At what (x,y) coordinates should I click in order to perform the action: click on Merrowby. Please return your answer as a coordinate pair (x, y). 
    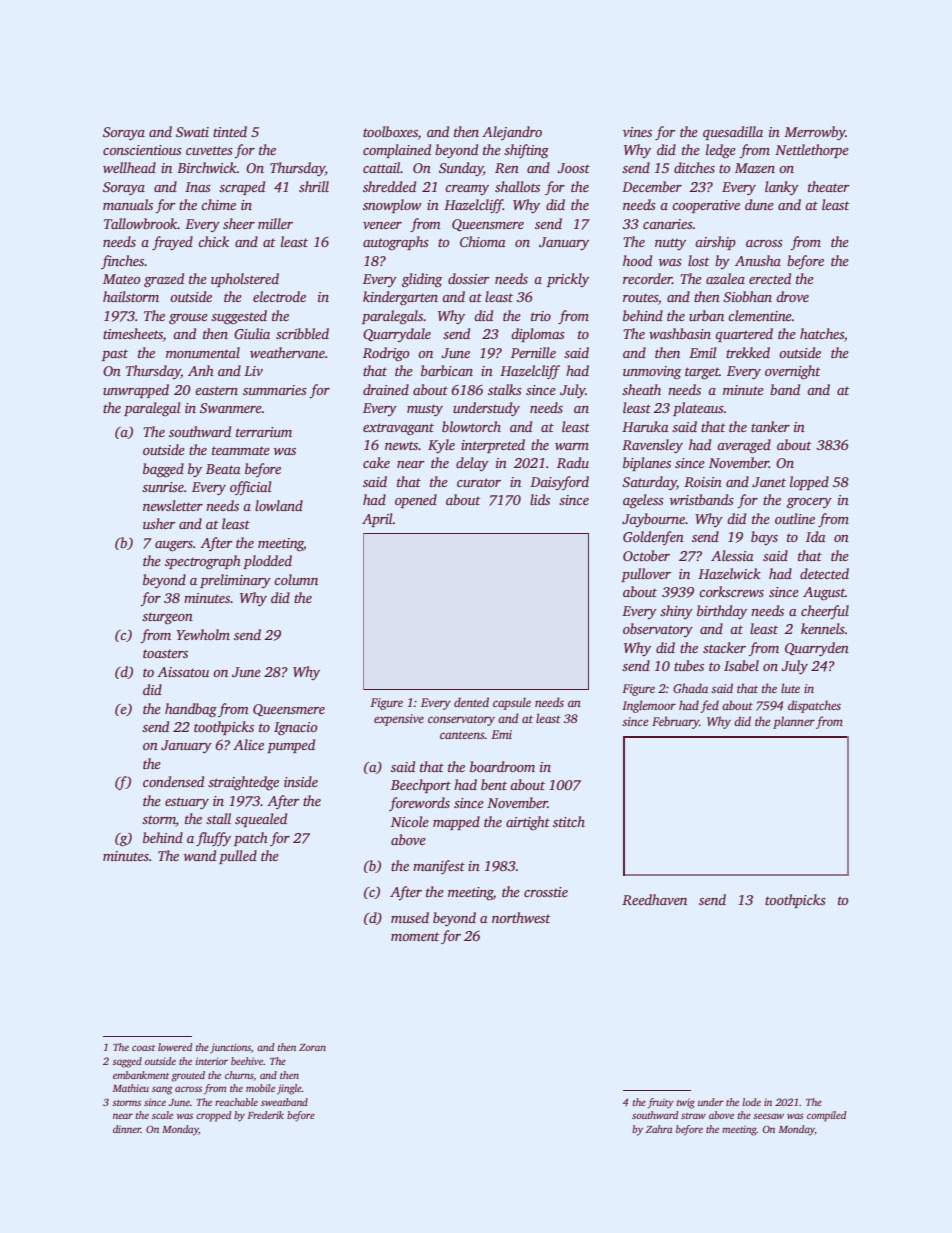
    Looking at the image, I should click on (815, 133).
